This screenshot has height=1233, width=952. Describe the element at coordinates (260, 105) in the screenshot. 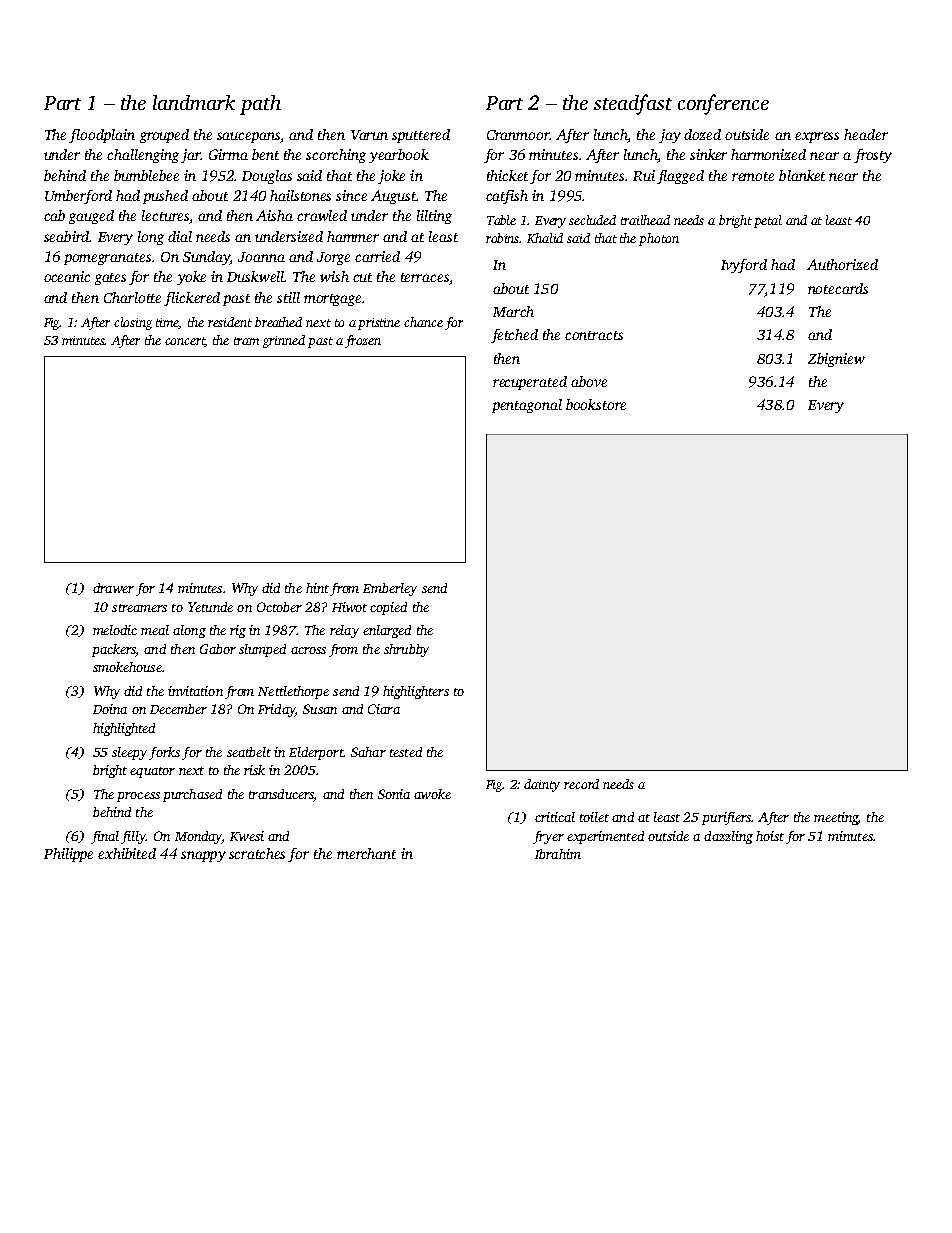

I see `path` at that location.
